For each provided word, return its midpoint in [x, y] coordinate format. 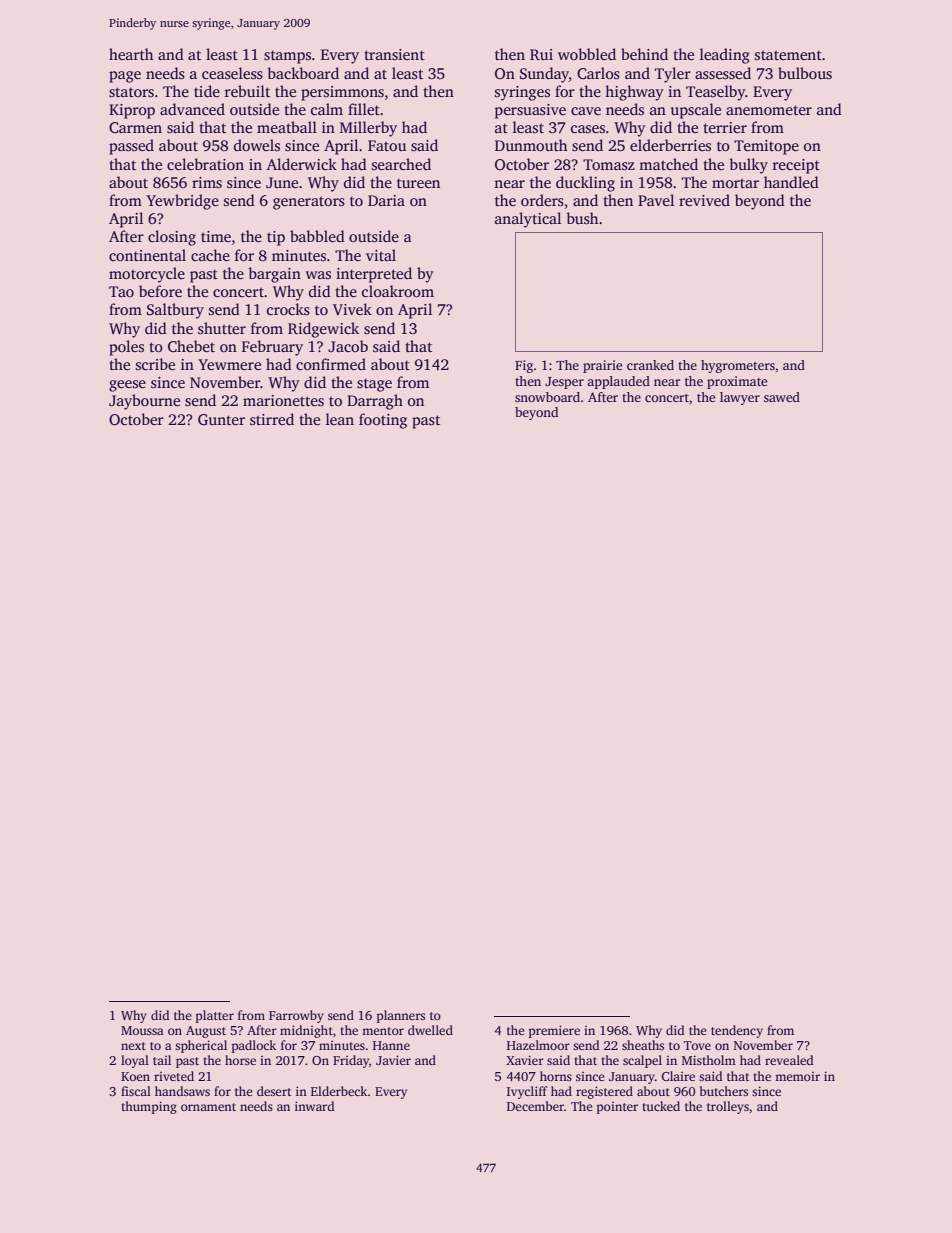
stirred [272, 419]
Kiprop [132, 111]
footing [383, 421]
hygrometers [738, 366]
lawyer [740, 398]
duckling [585, 184]
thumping [149, 1107]
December [535, 1106]
